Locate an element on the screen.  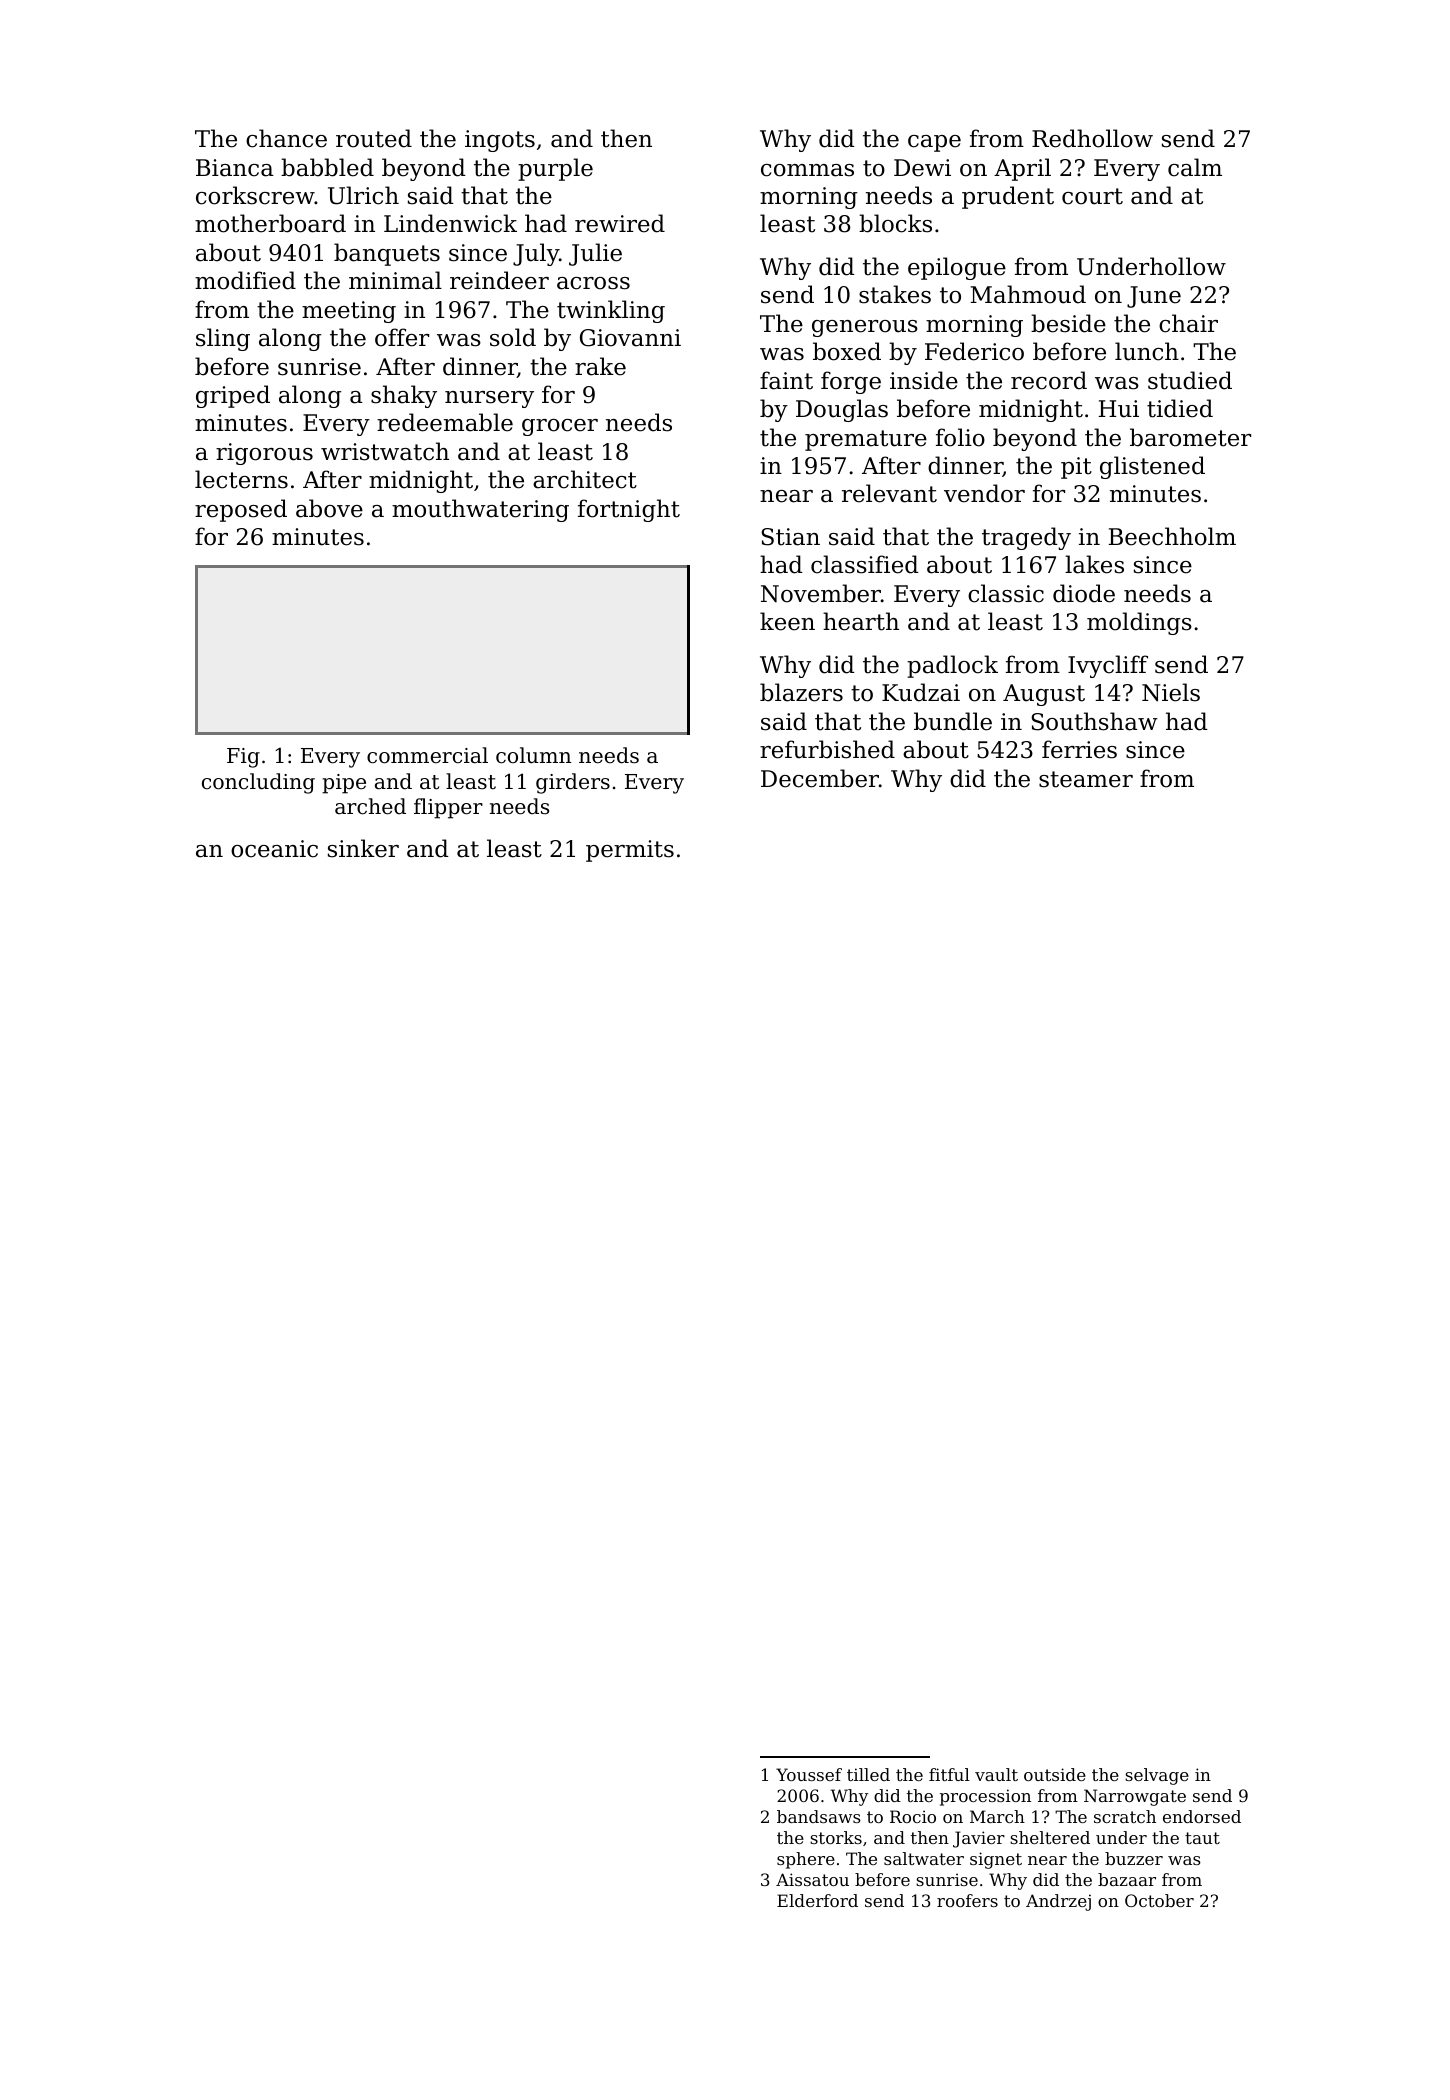
commas is located at coordinates (807, 170).
